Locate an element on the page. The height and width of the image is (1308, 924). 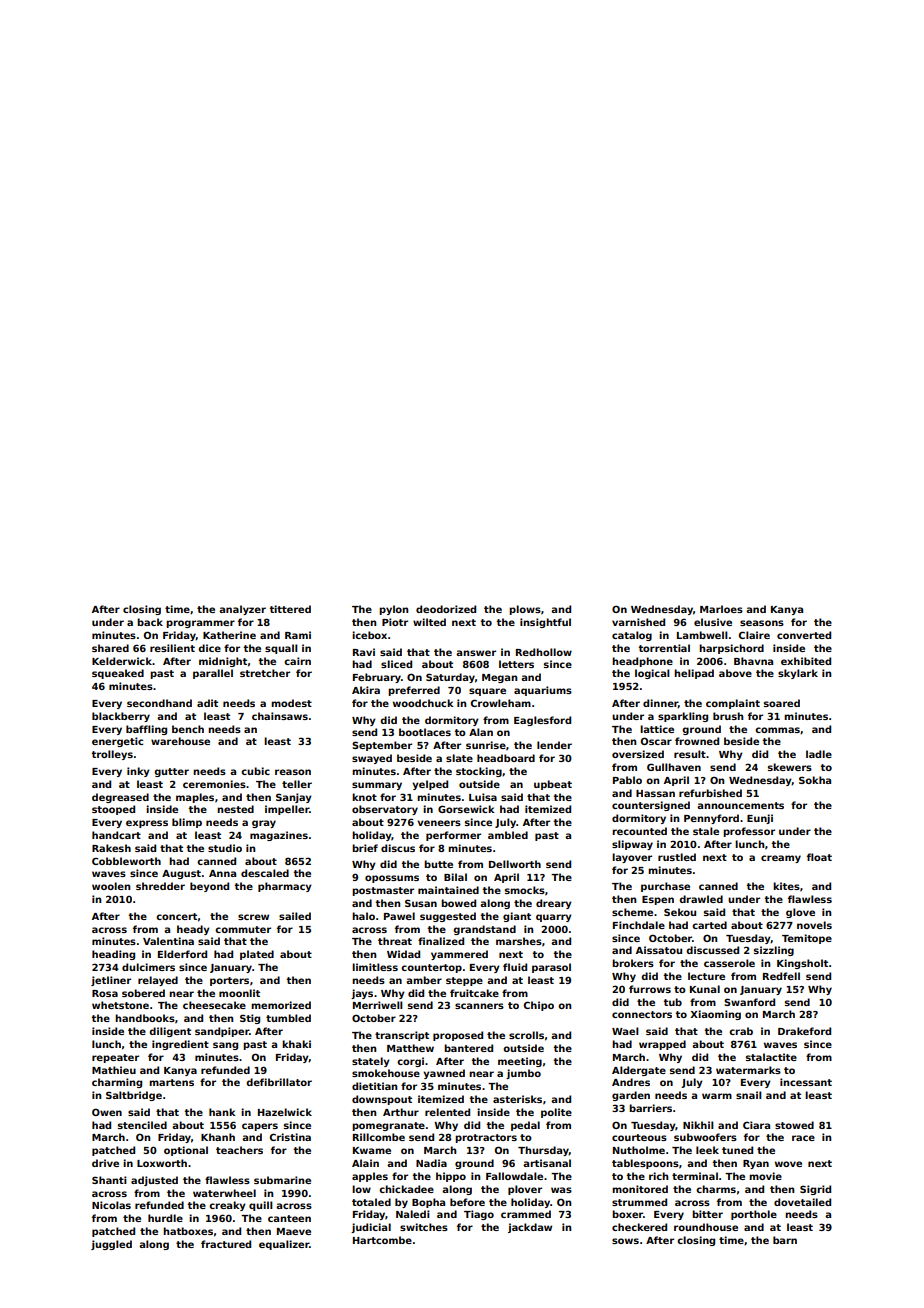
handcart is located at coordinates (116, 835).
